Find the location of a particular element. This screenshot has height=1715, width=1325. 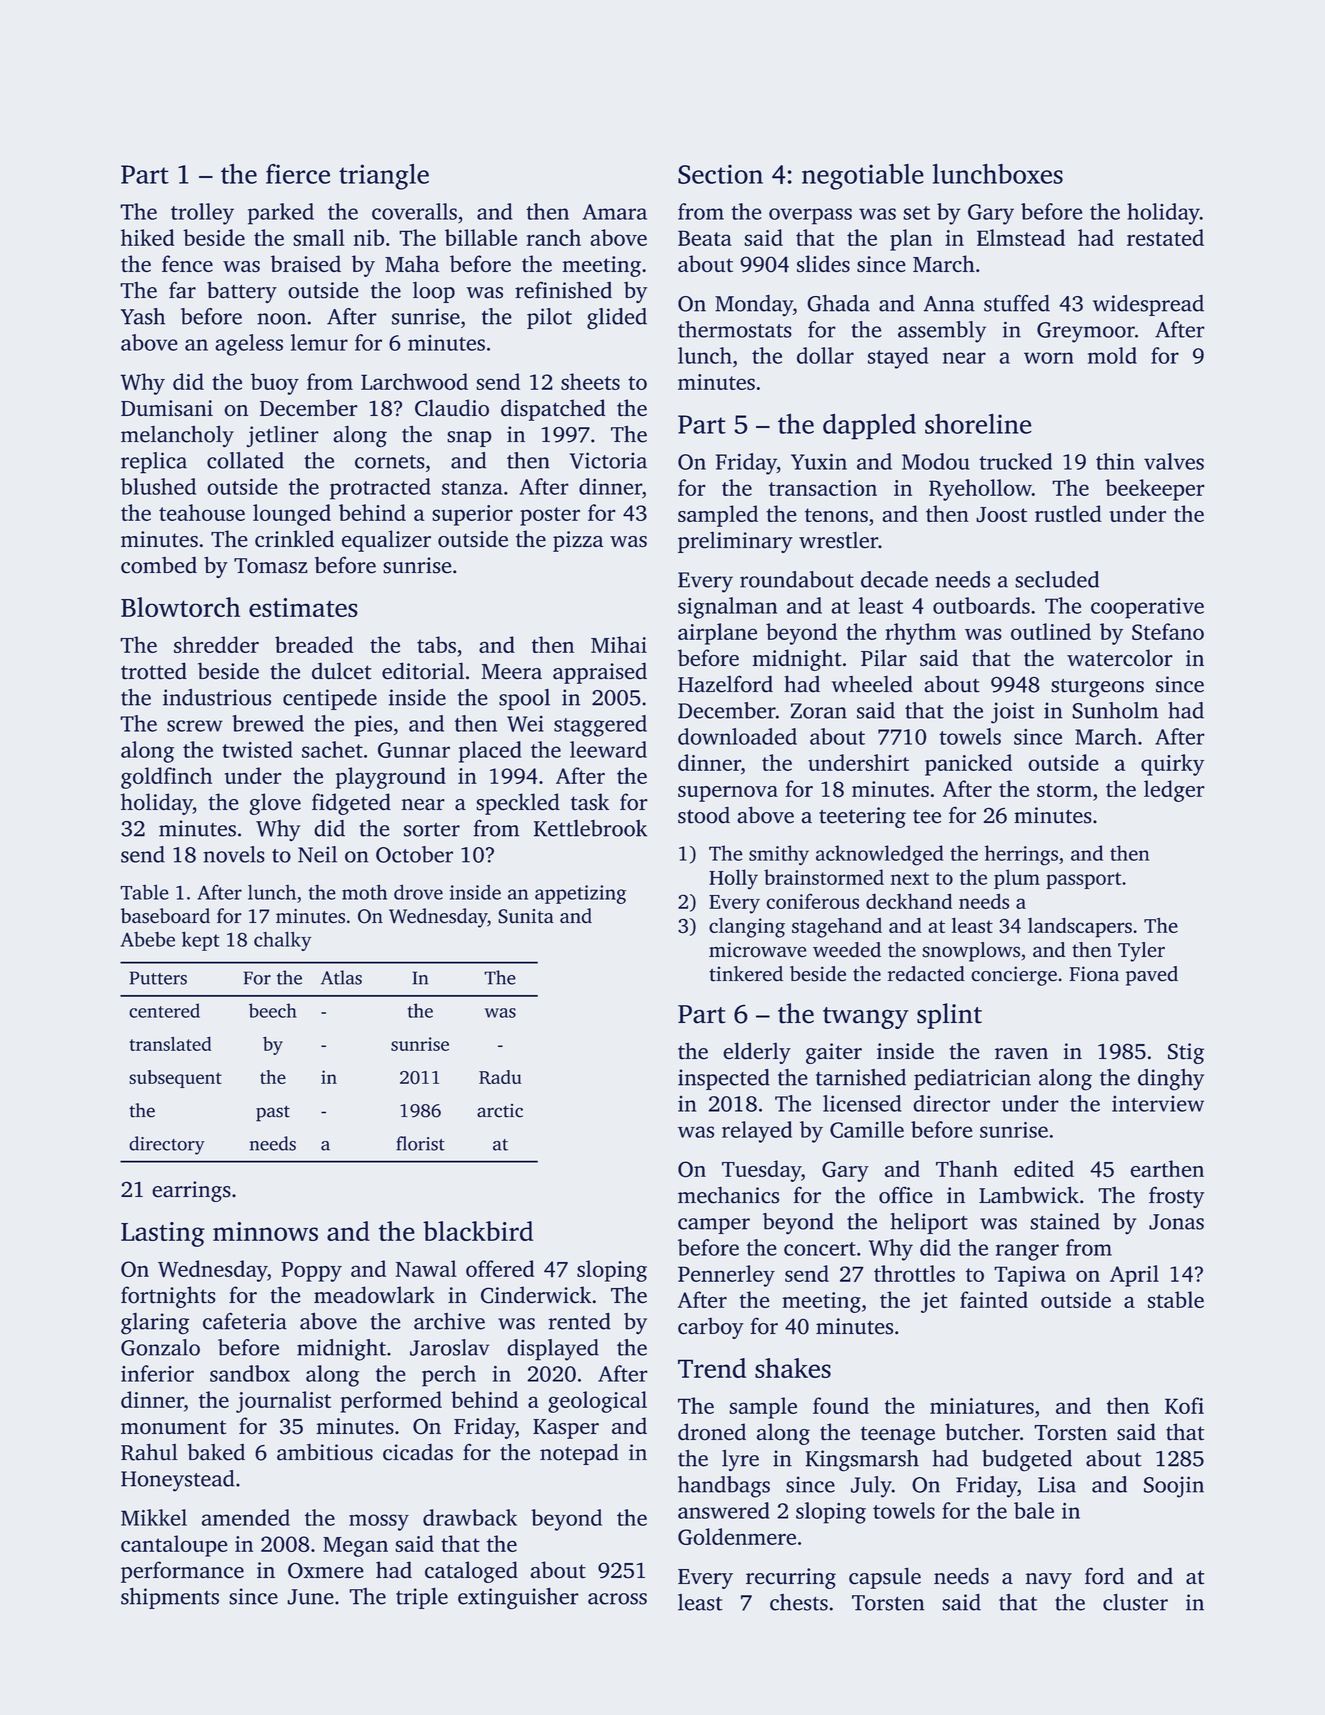

assembly is located at coordinates (942, 332).
